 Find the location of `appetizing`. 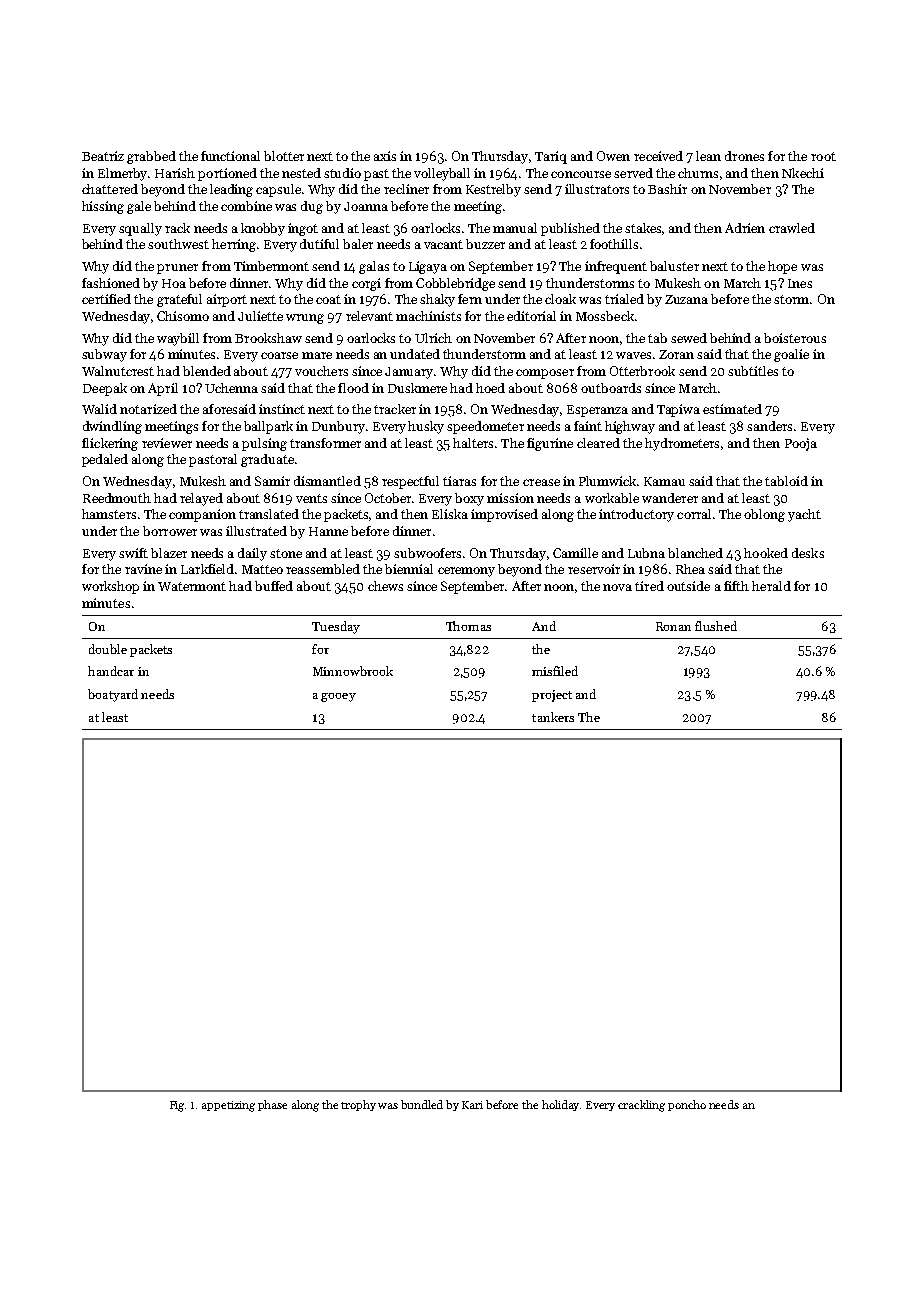

appetizing is located at coordinates (228, 1106).
